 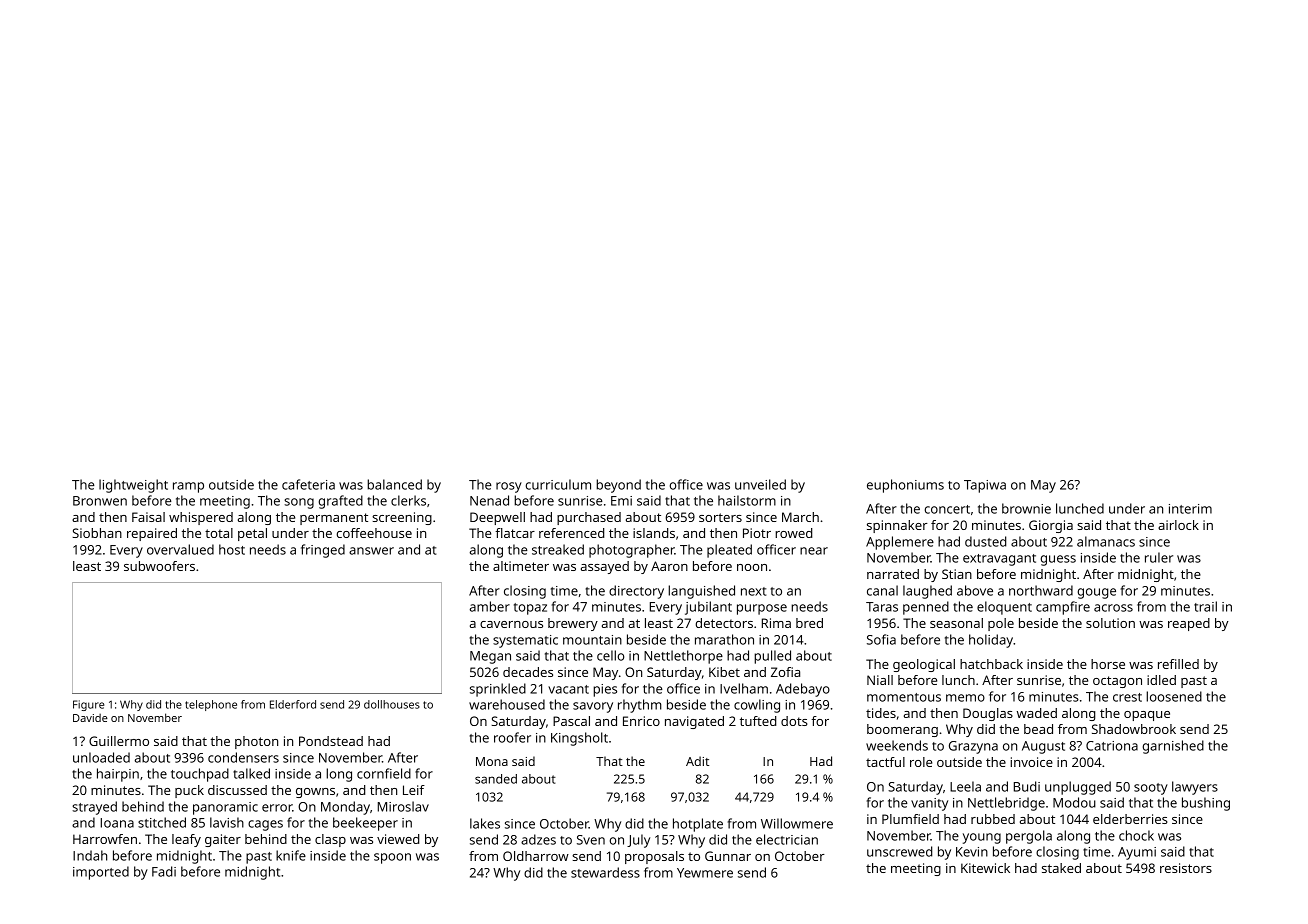 I want to click on brewery, so click(x=573, y=624).
